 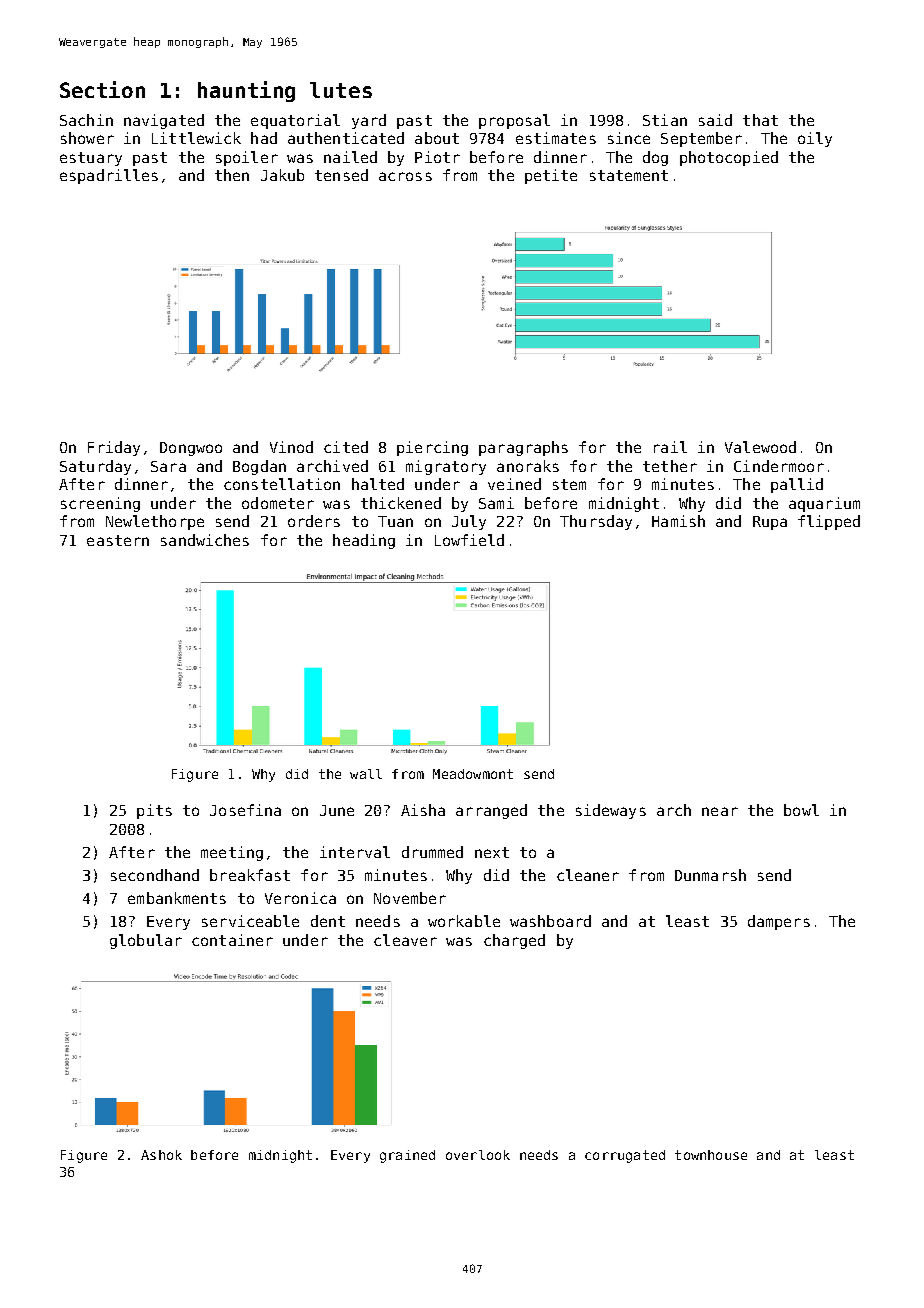 I want to click on bowl, so click(x=801, y=810).
